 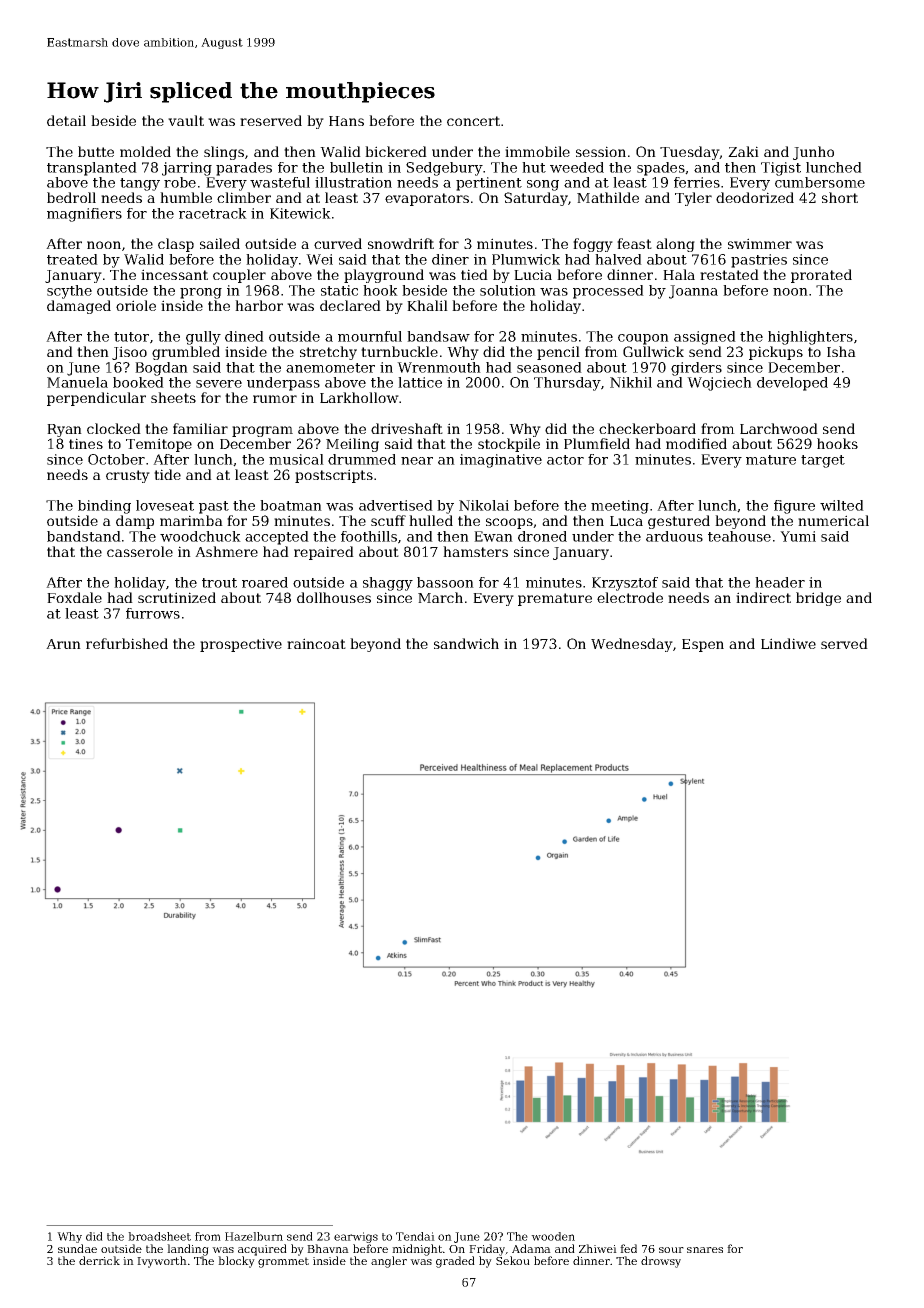 I want to click on Zaki, so click(x=743, y=151).
